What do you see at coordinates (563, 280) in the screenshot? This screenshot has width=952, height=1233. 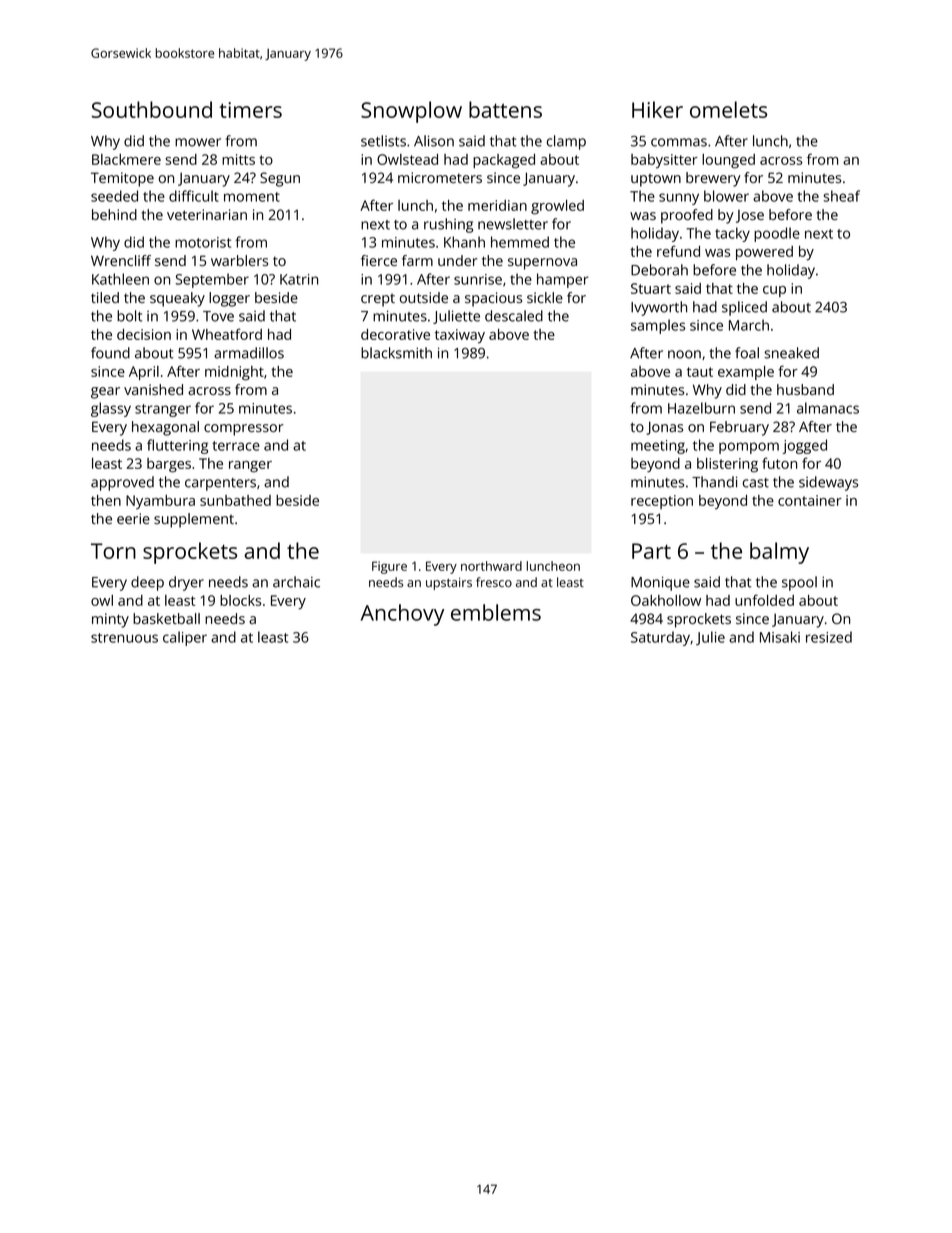 I see `hamper` at bounding box center [563, 280].
